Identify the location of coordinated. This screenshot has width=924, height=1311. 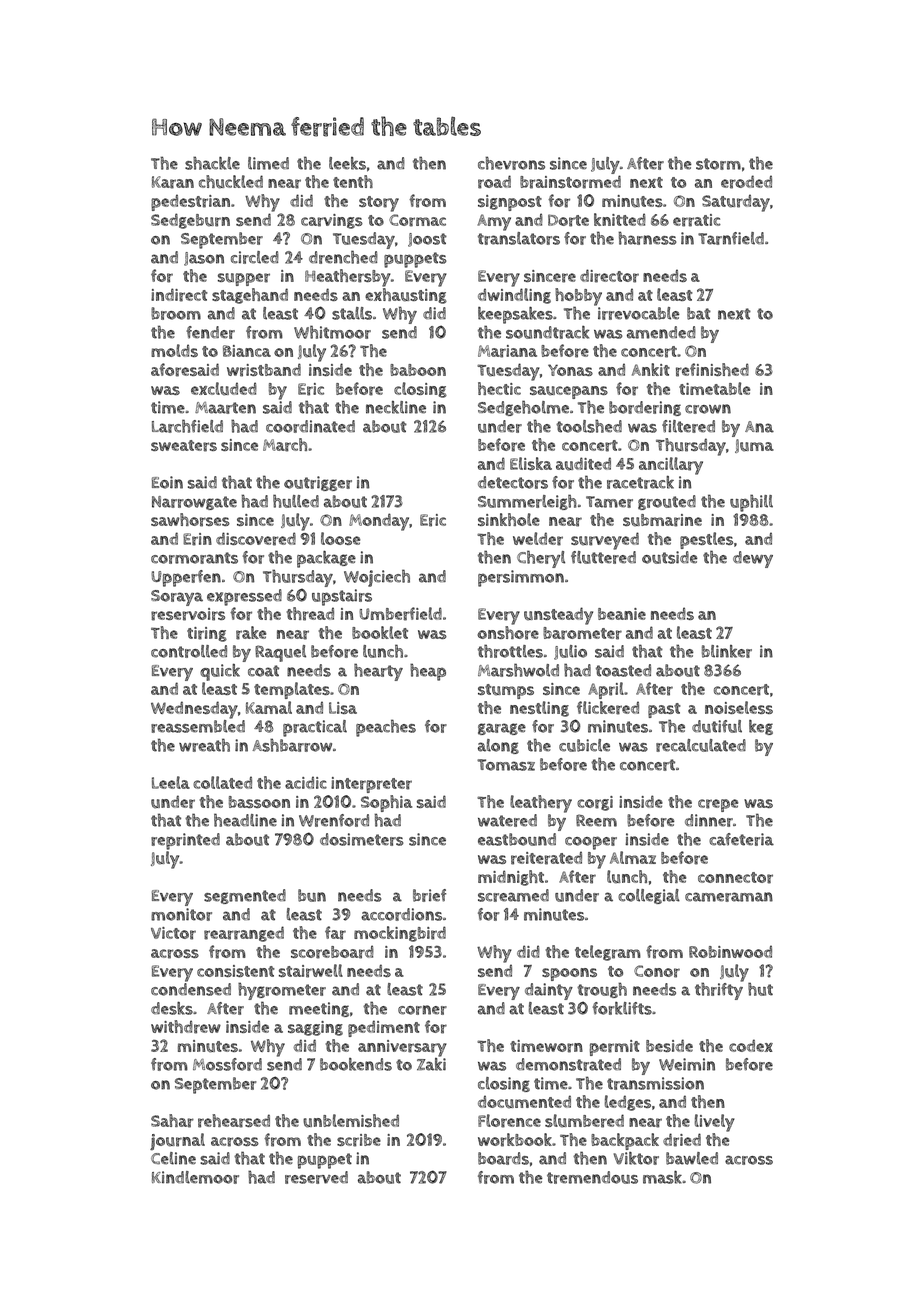
(310, 426).
